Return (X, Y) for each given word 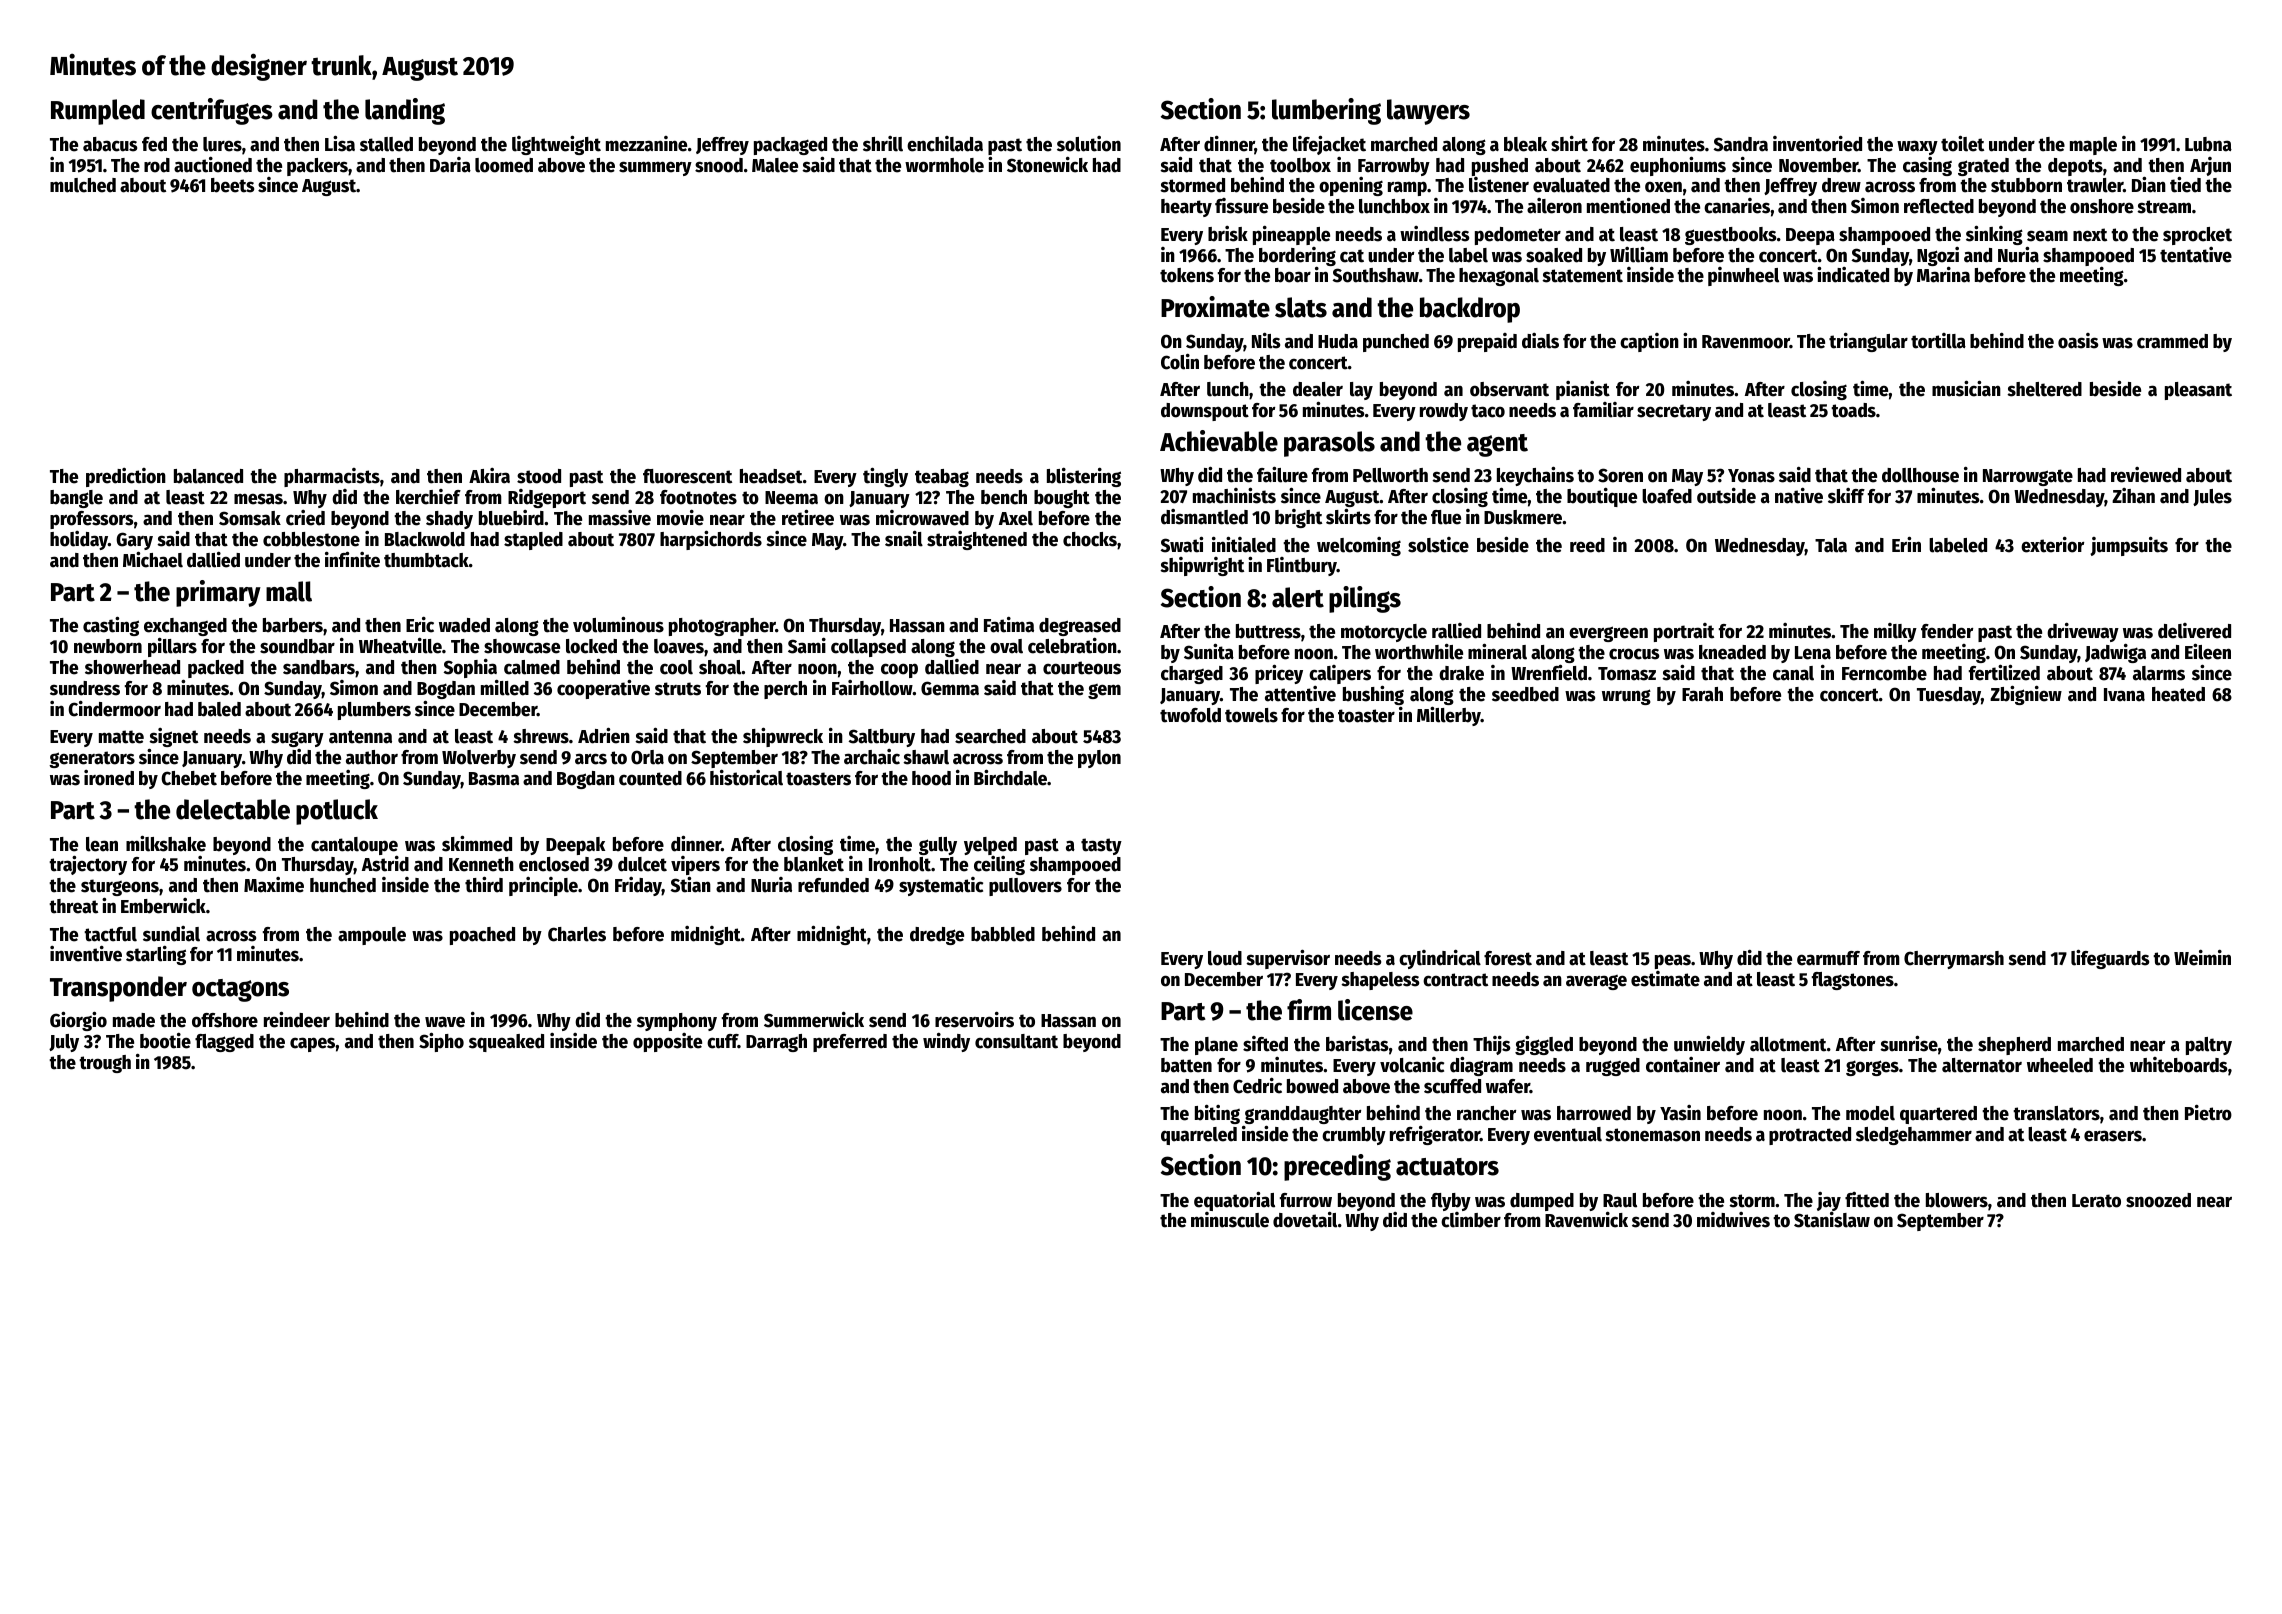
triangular (1868, 342)
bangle (76, 499)
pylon (1099, 759)
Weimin (2202, 958)
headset (771, 476)
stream (2164, 207)
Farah (1702, 694)
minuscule (1230, 1220)
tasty (1101, 846)
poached (482, 936)
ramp (1407, 188)
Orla (647, 757)
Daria (450, 165)
